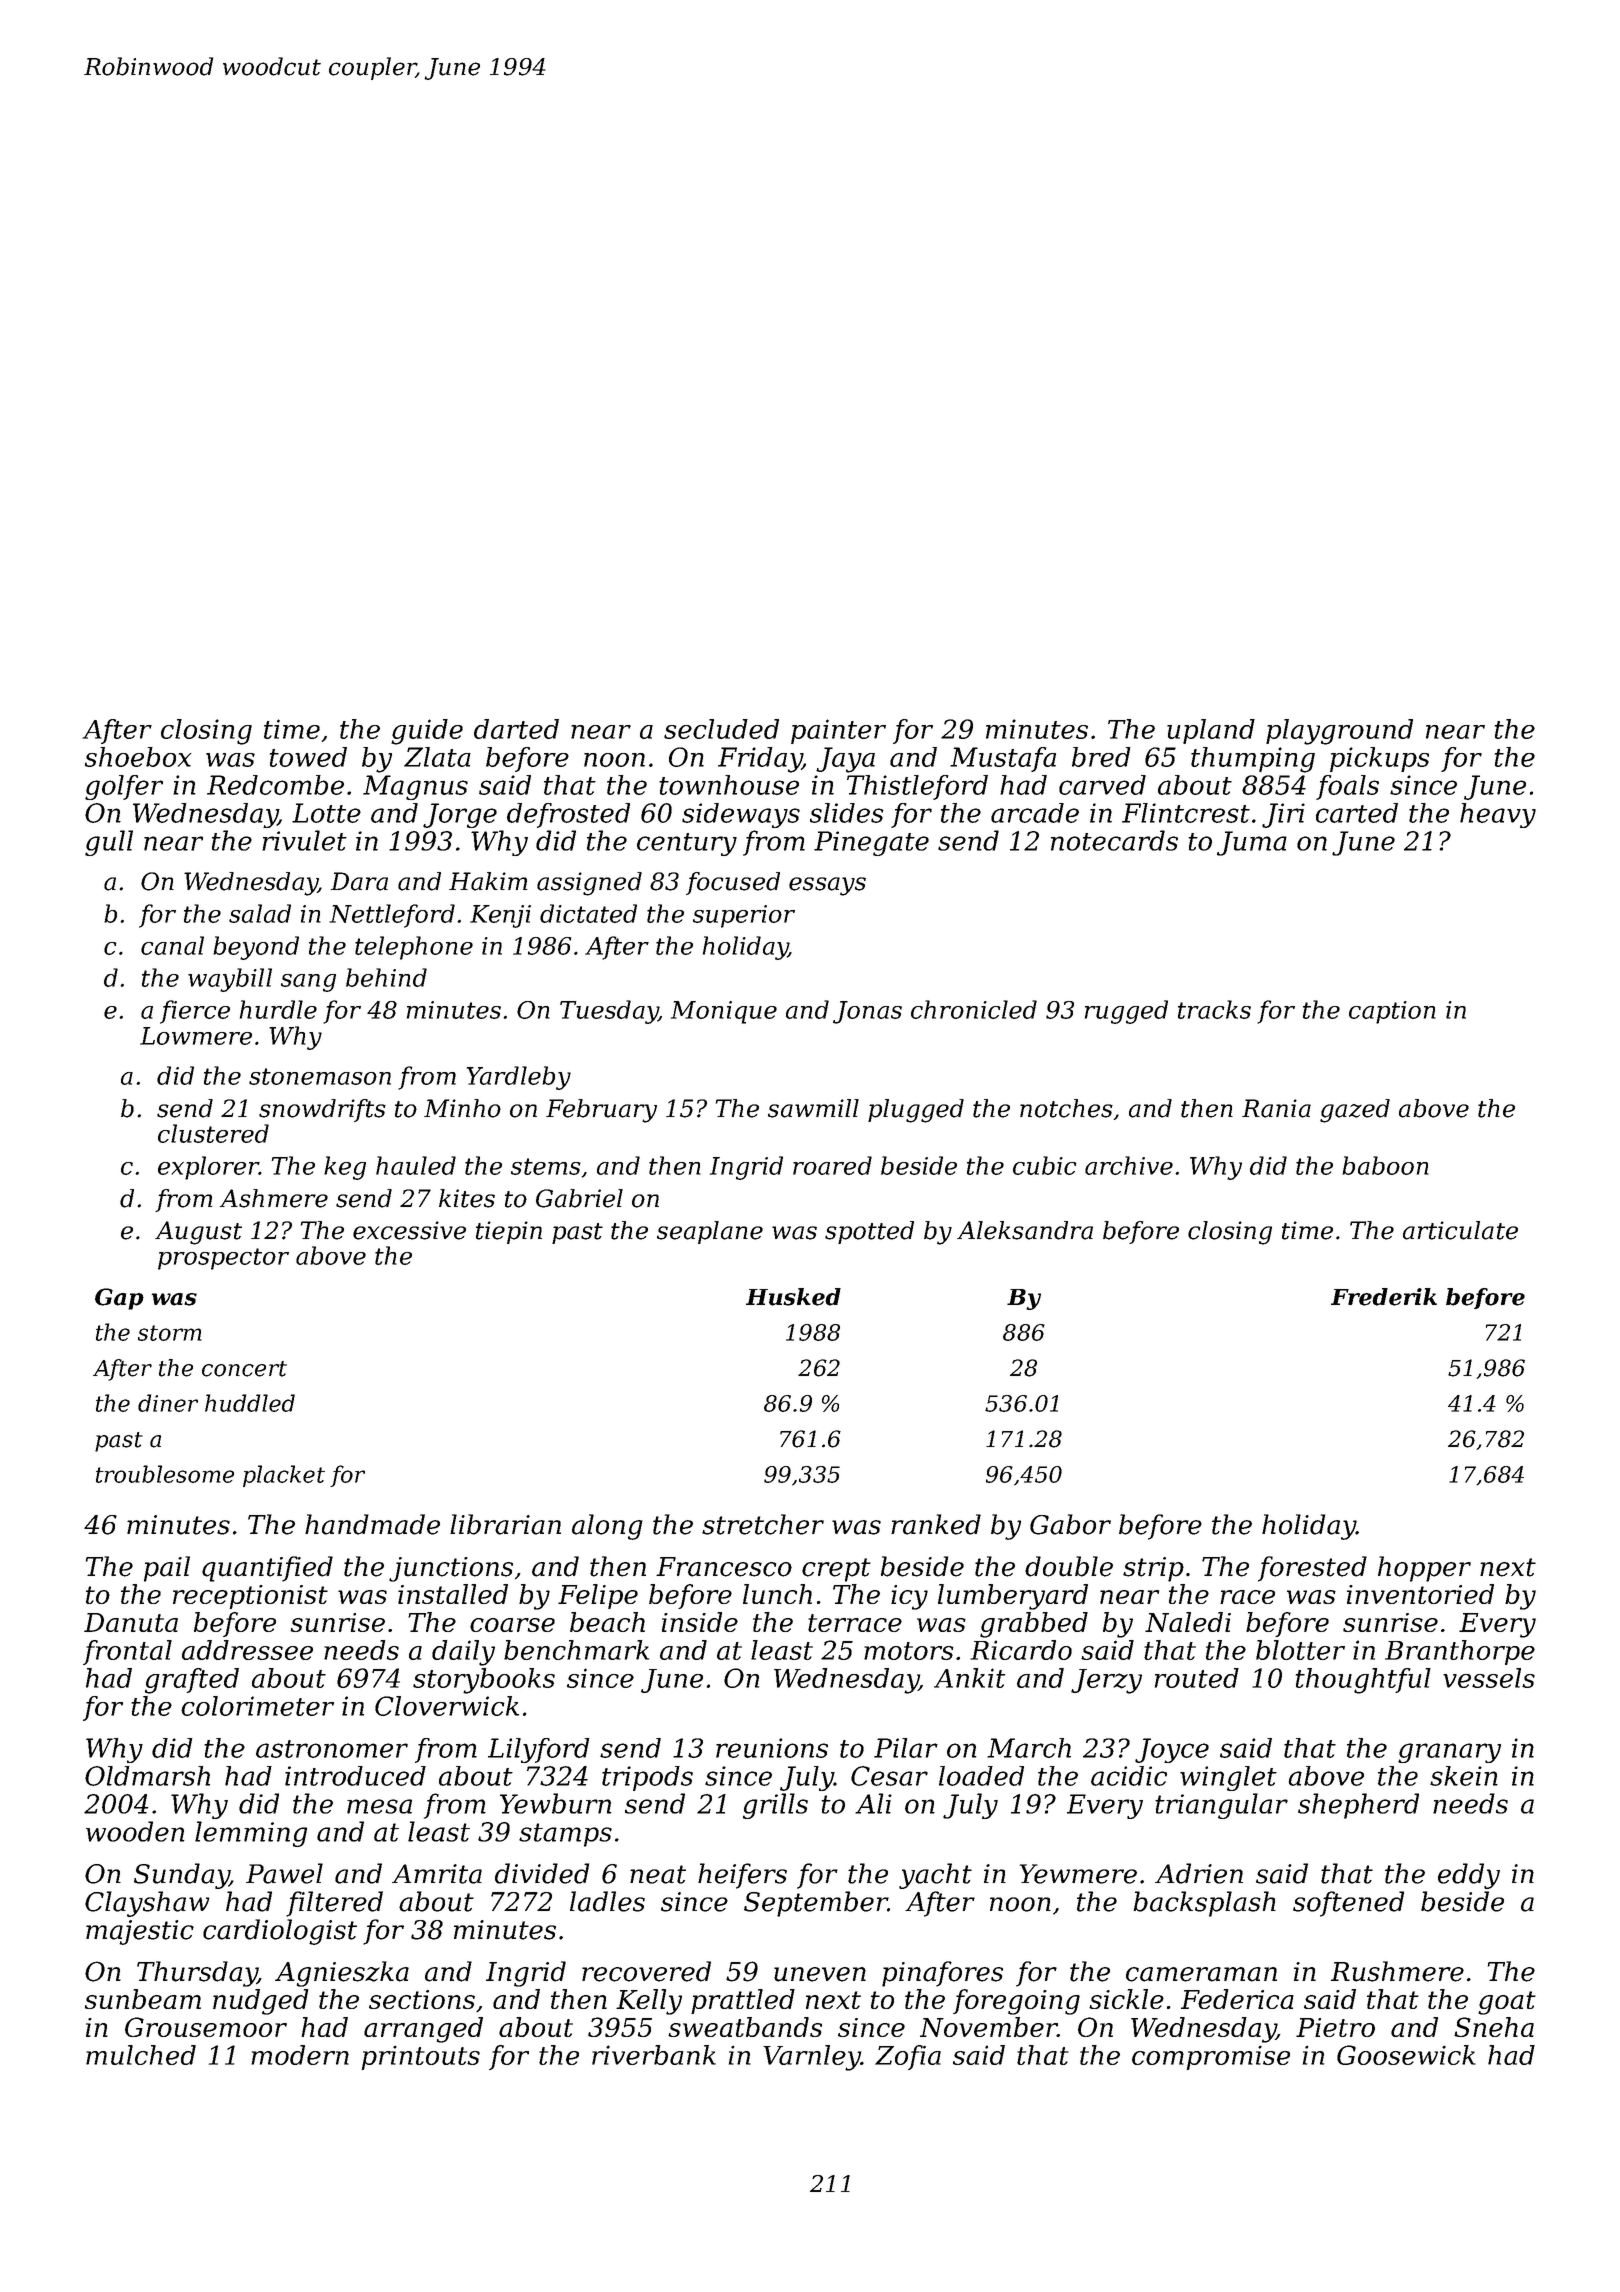 This page has height=2292, width=1620. I want to click on playground, so click(1339, 732).
